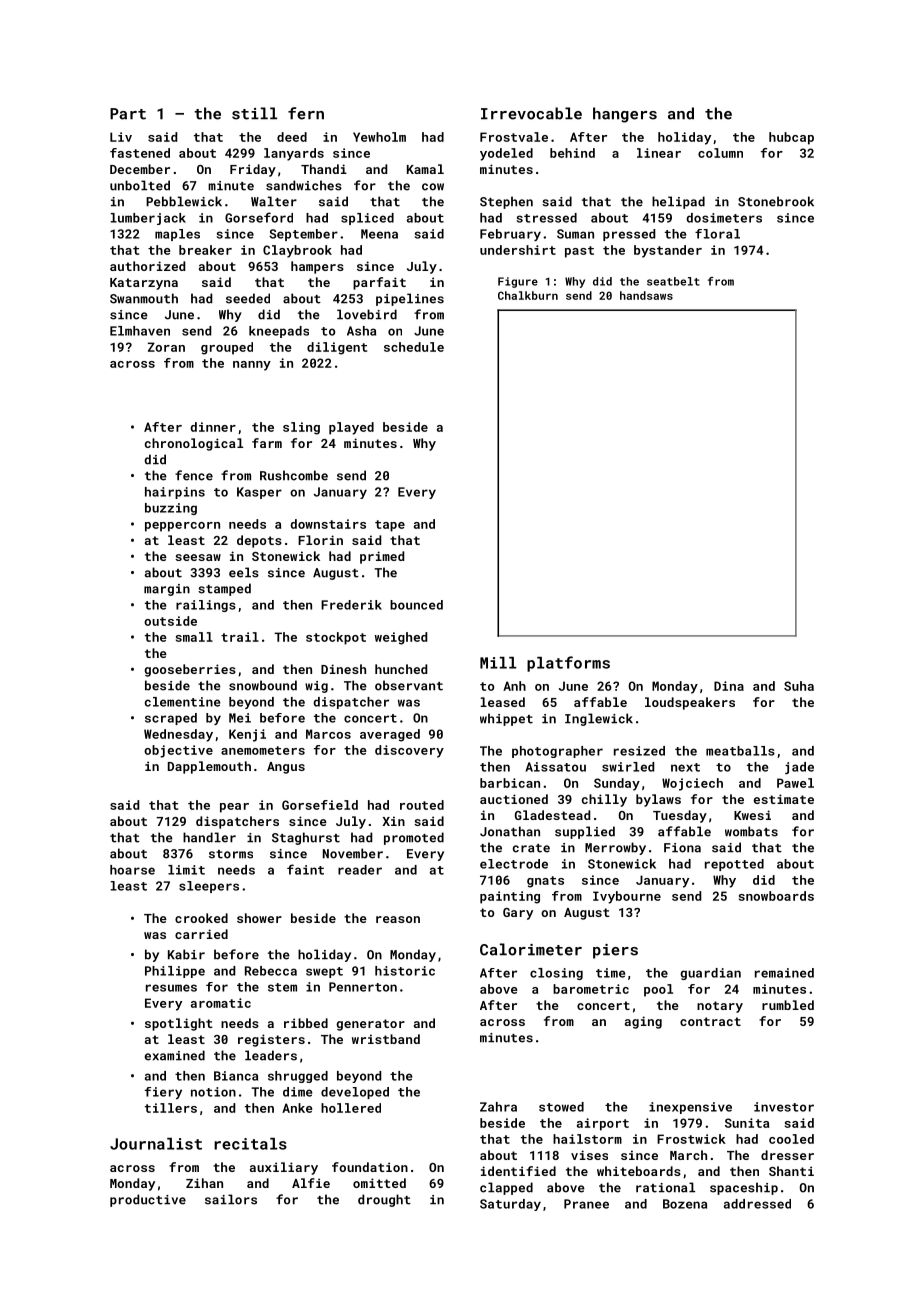 This document has height=1308, width=924. I want to click on Dina, so click(729, 686).
